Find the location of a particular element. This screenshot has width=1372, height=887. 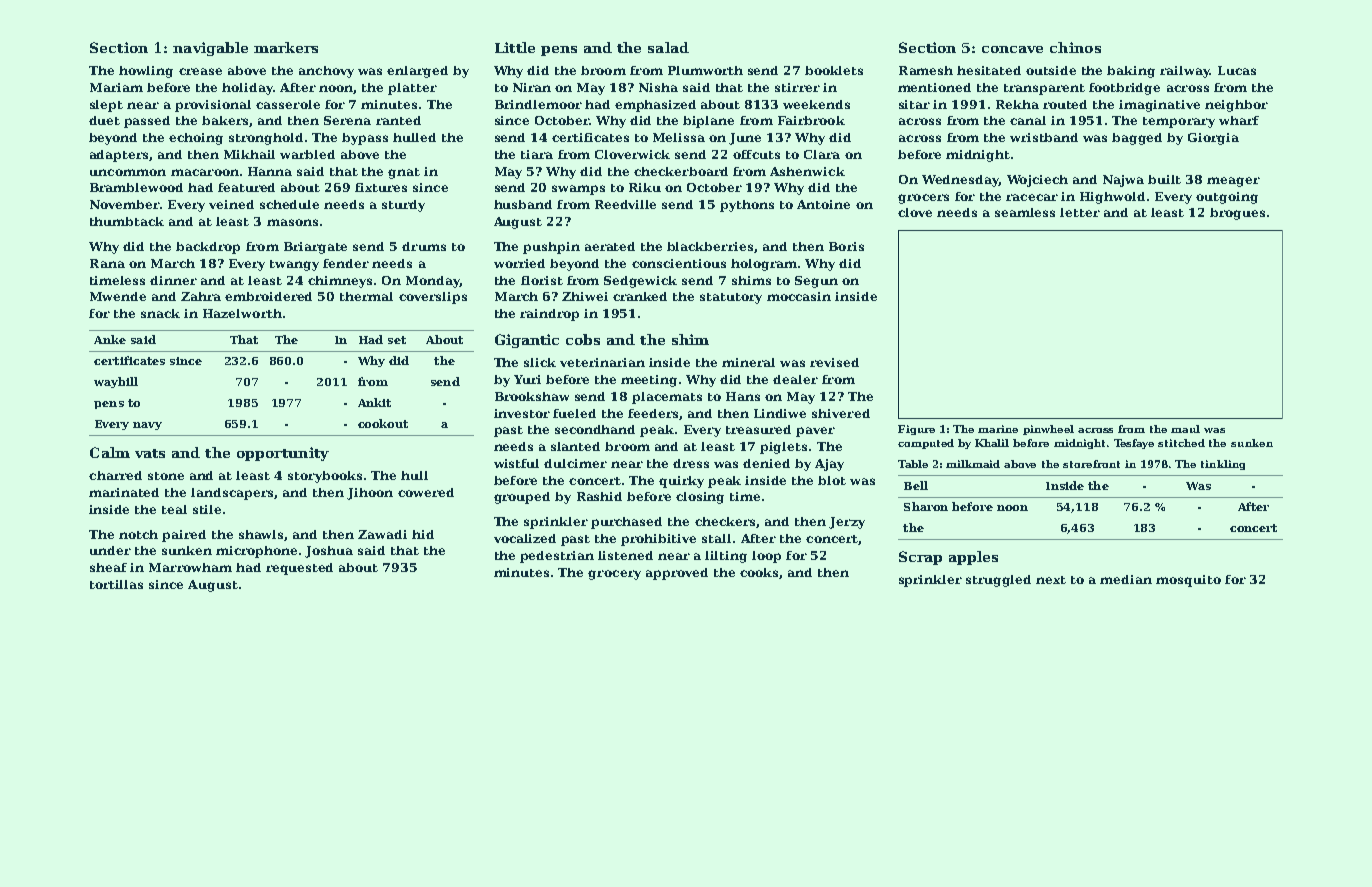

Rekha is located at coordinates (1017, 104).
